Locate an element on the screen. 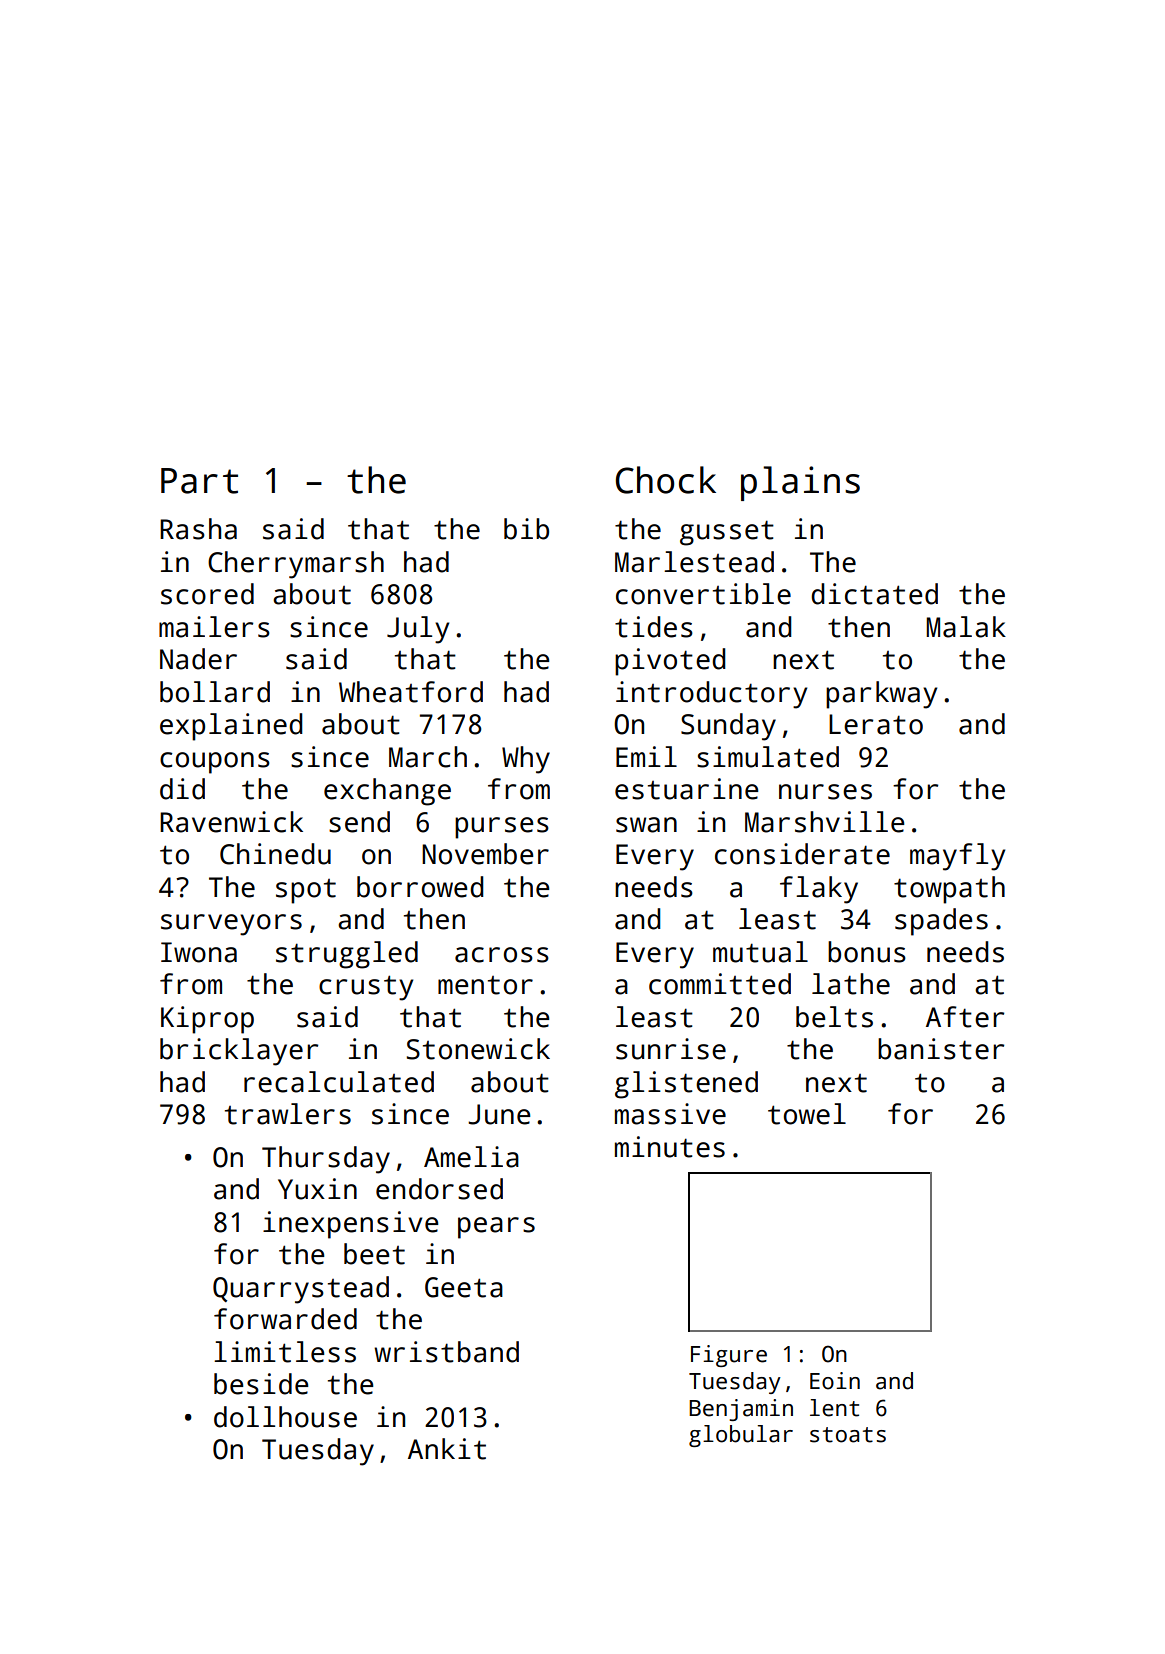 The height and width of the screenshot is (1654, 1165). Chock is located at coordinates (666, 480).
